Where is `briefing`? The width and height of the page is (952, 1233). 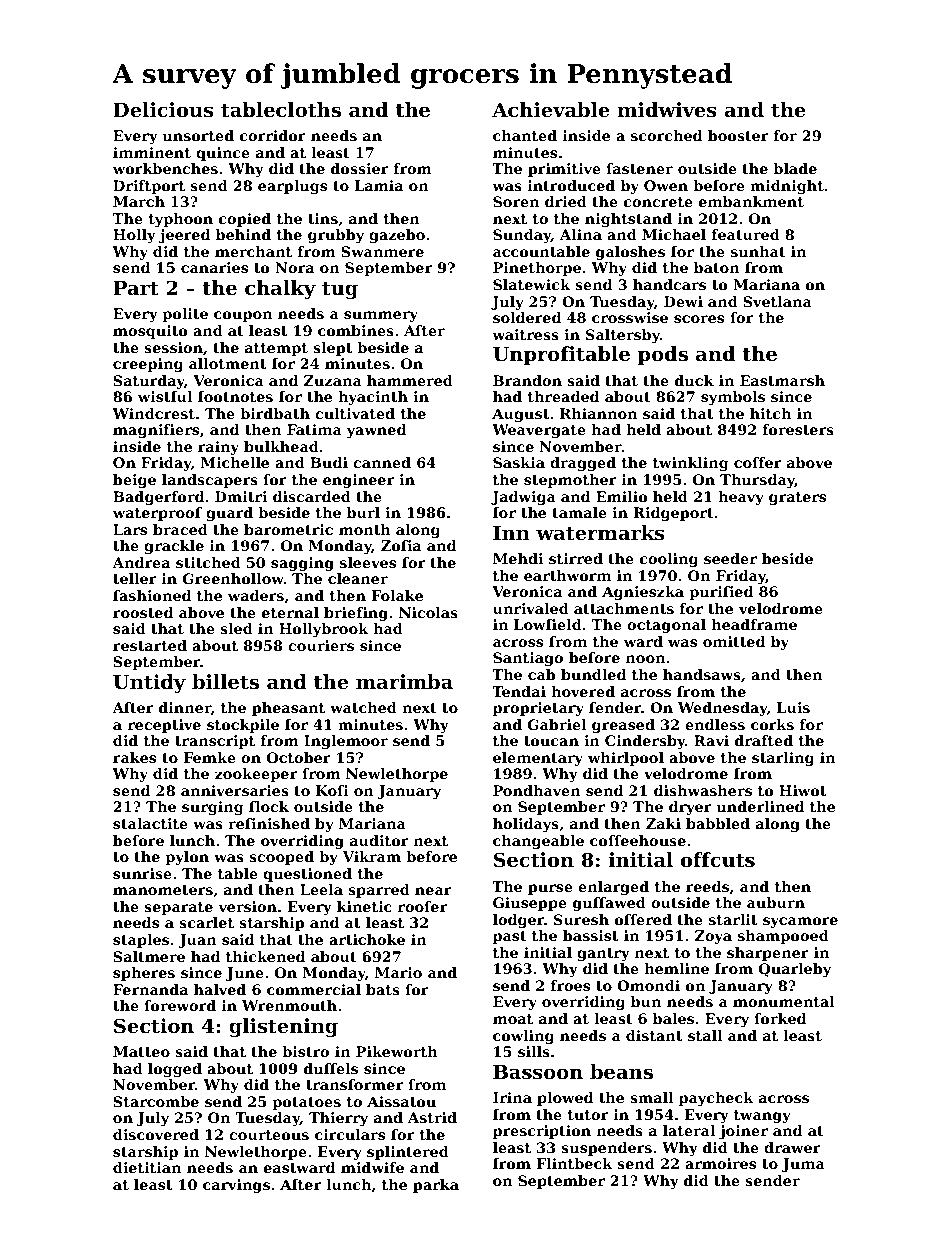
briefing is located at coordinates (356, 614).
